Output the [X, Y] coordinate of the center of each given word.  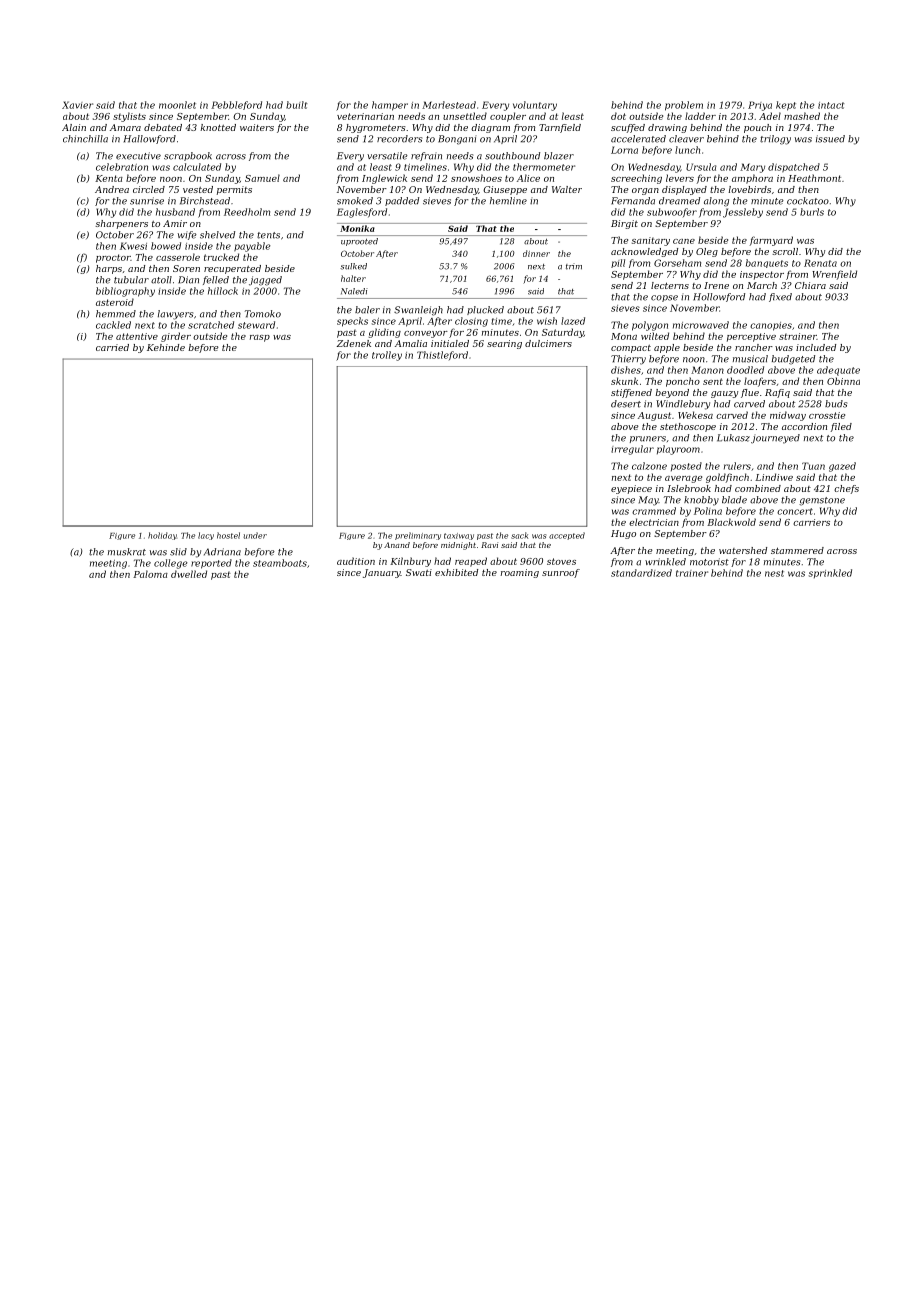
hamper [390, 106]
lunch [687, 150]
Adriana [222, 552]
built [296, 105]
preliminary [418, 536]
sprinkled [830, 573]
